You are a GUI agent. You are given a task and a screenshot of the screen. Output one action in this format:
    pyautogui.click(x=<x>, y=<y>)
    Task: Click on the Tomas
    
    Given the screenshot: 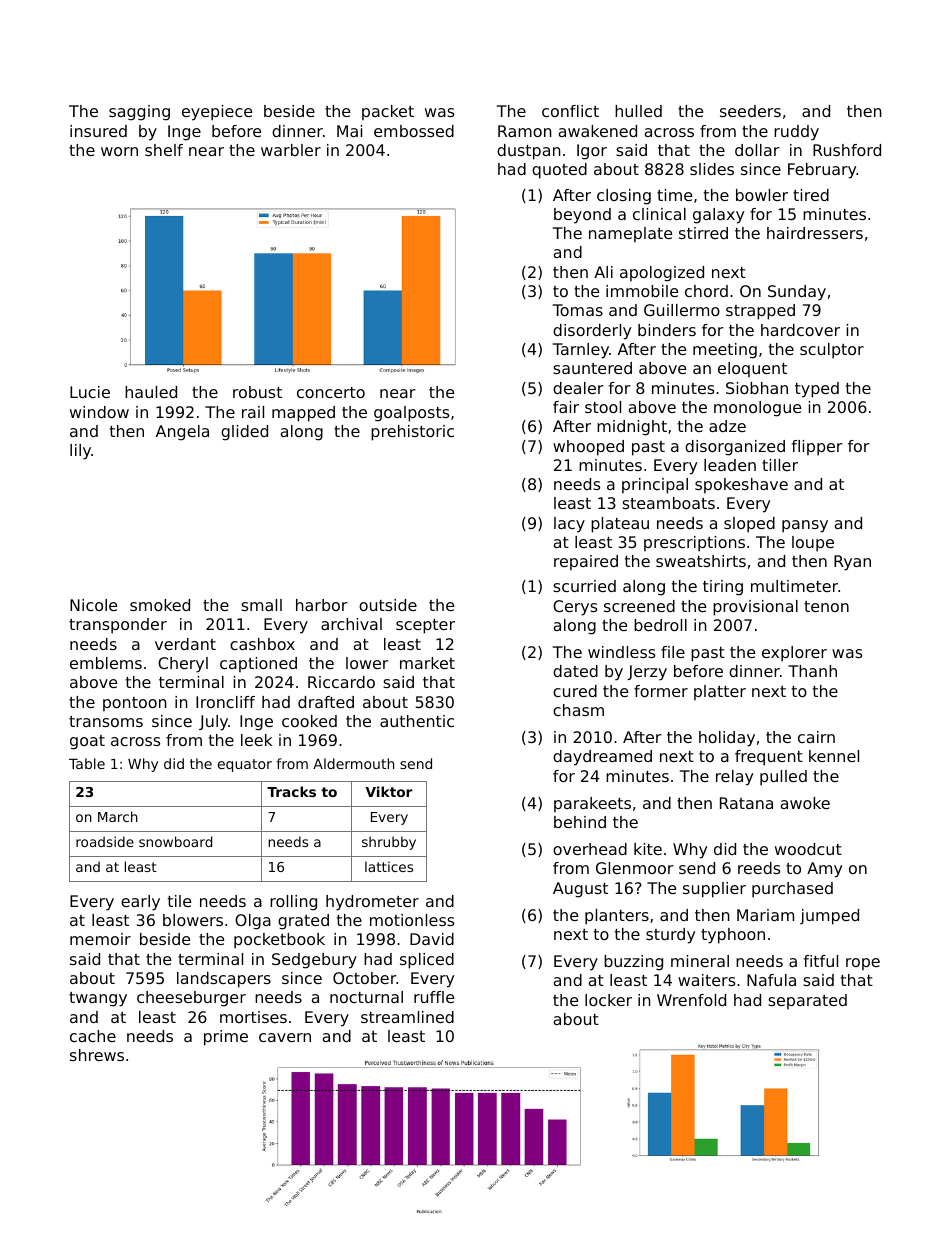 What is the action you would take?
    pyautogui.click(x=578, y=310)
